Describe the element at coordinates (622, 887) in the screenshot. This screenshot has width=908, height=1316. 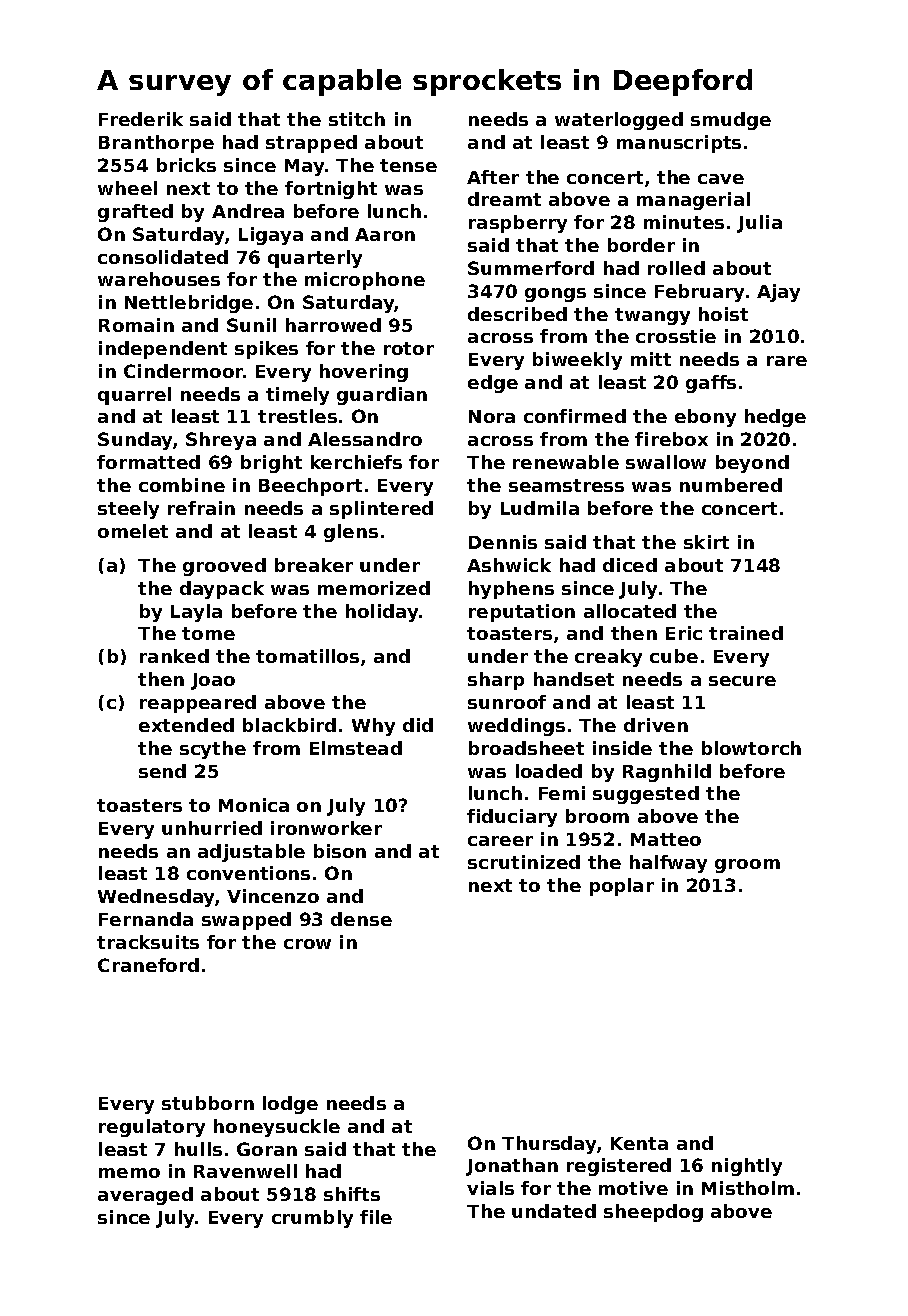
I see `poplar` at that location.
